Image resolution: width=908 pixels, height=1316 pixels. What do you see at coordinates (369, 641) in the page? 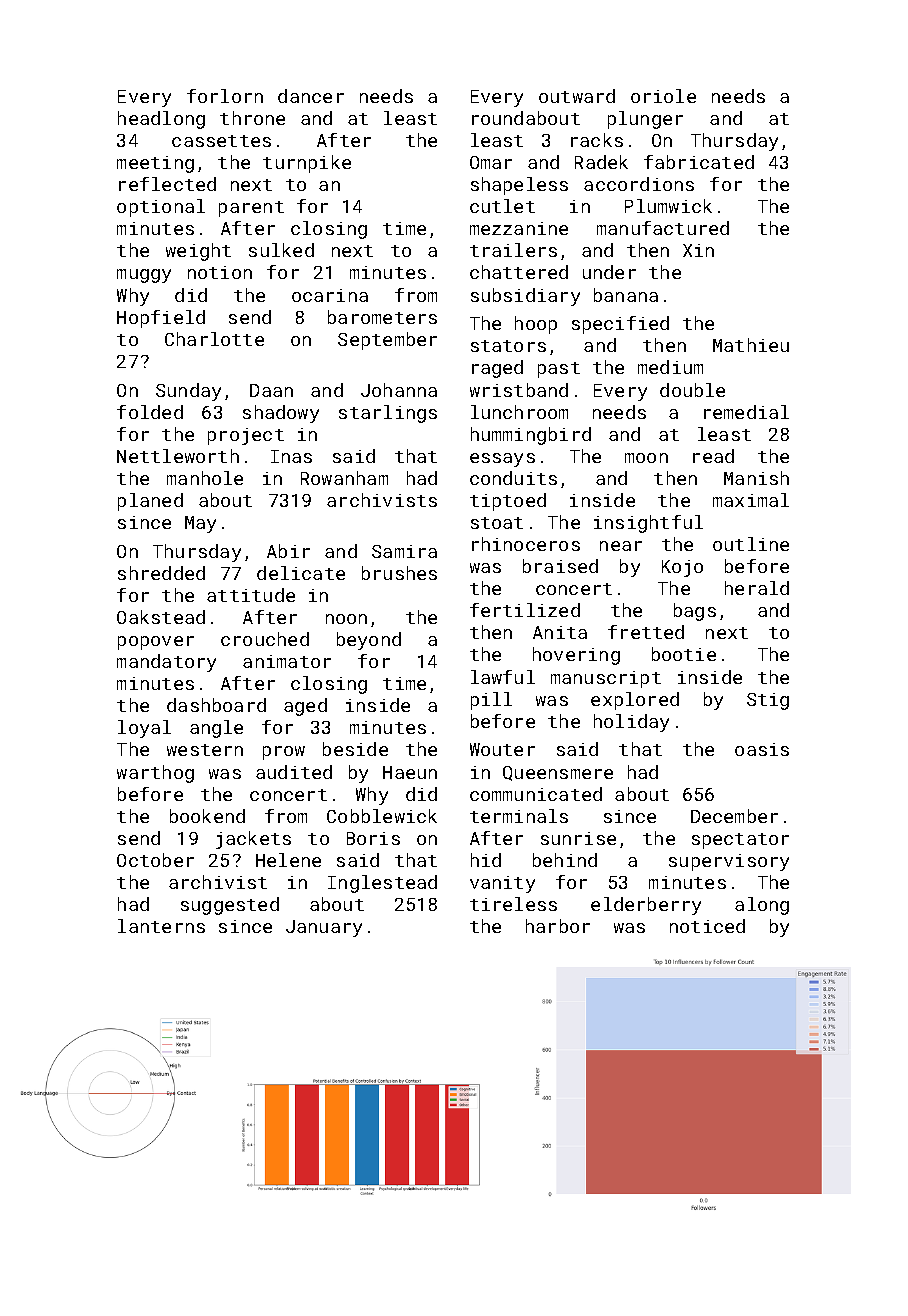
I see `beyond` at bounding box center [369, 641].
